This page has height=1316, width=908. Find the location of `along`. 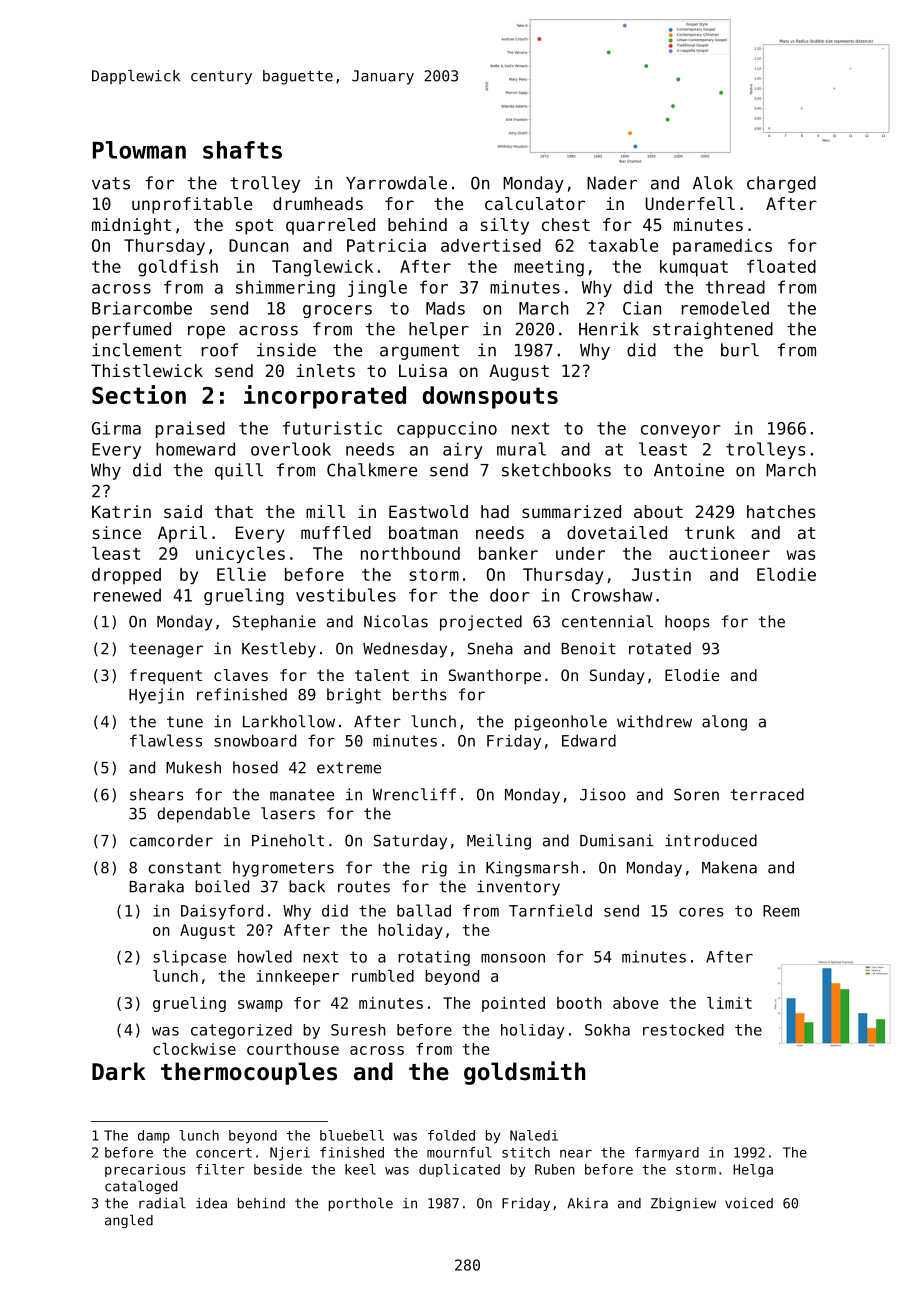

along is located at coordinates (724, 723).
